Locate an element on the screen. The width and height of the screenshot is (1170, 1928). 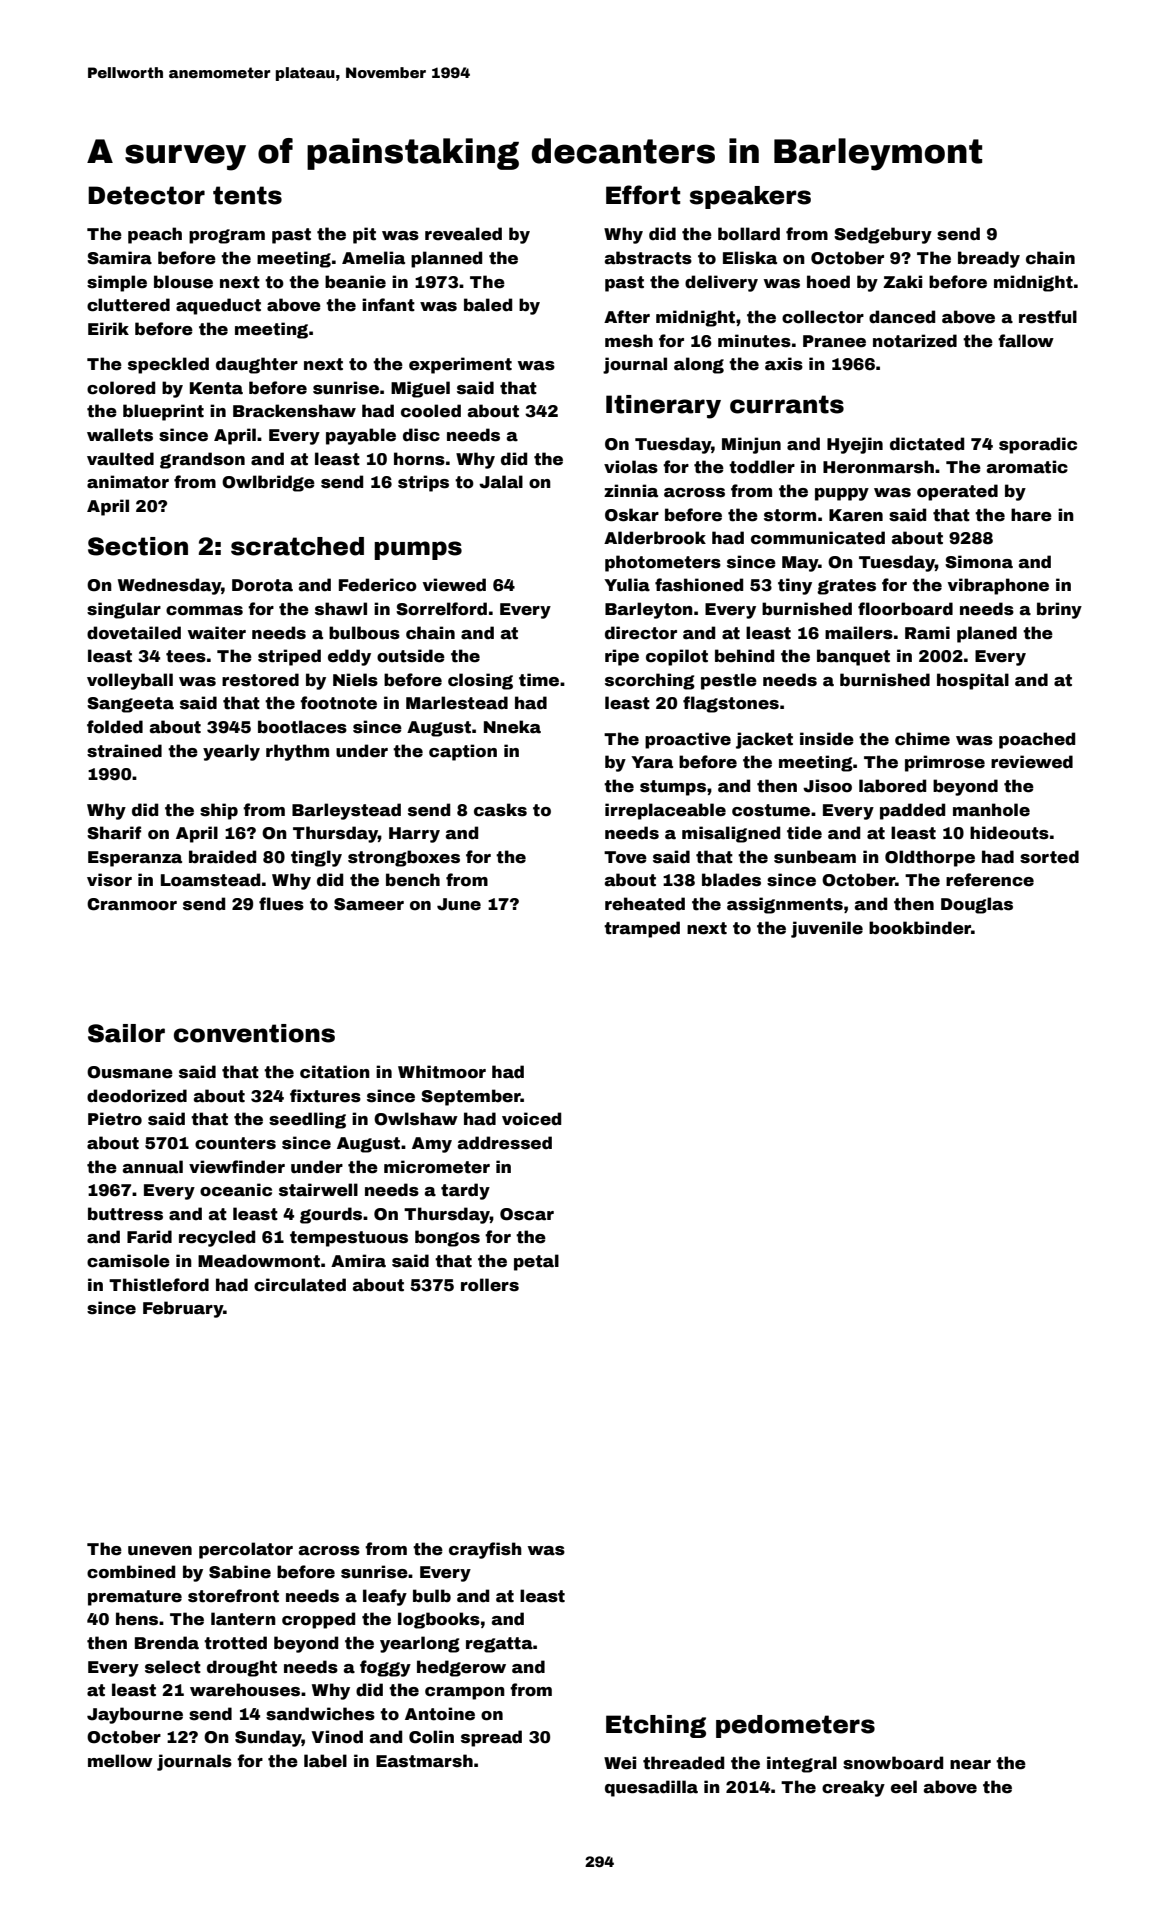
Itinerary is located at coordinates (663, 407).
